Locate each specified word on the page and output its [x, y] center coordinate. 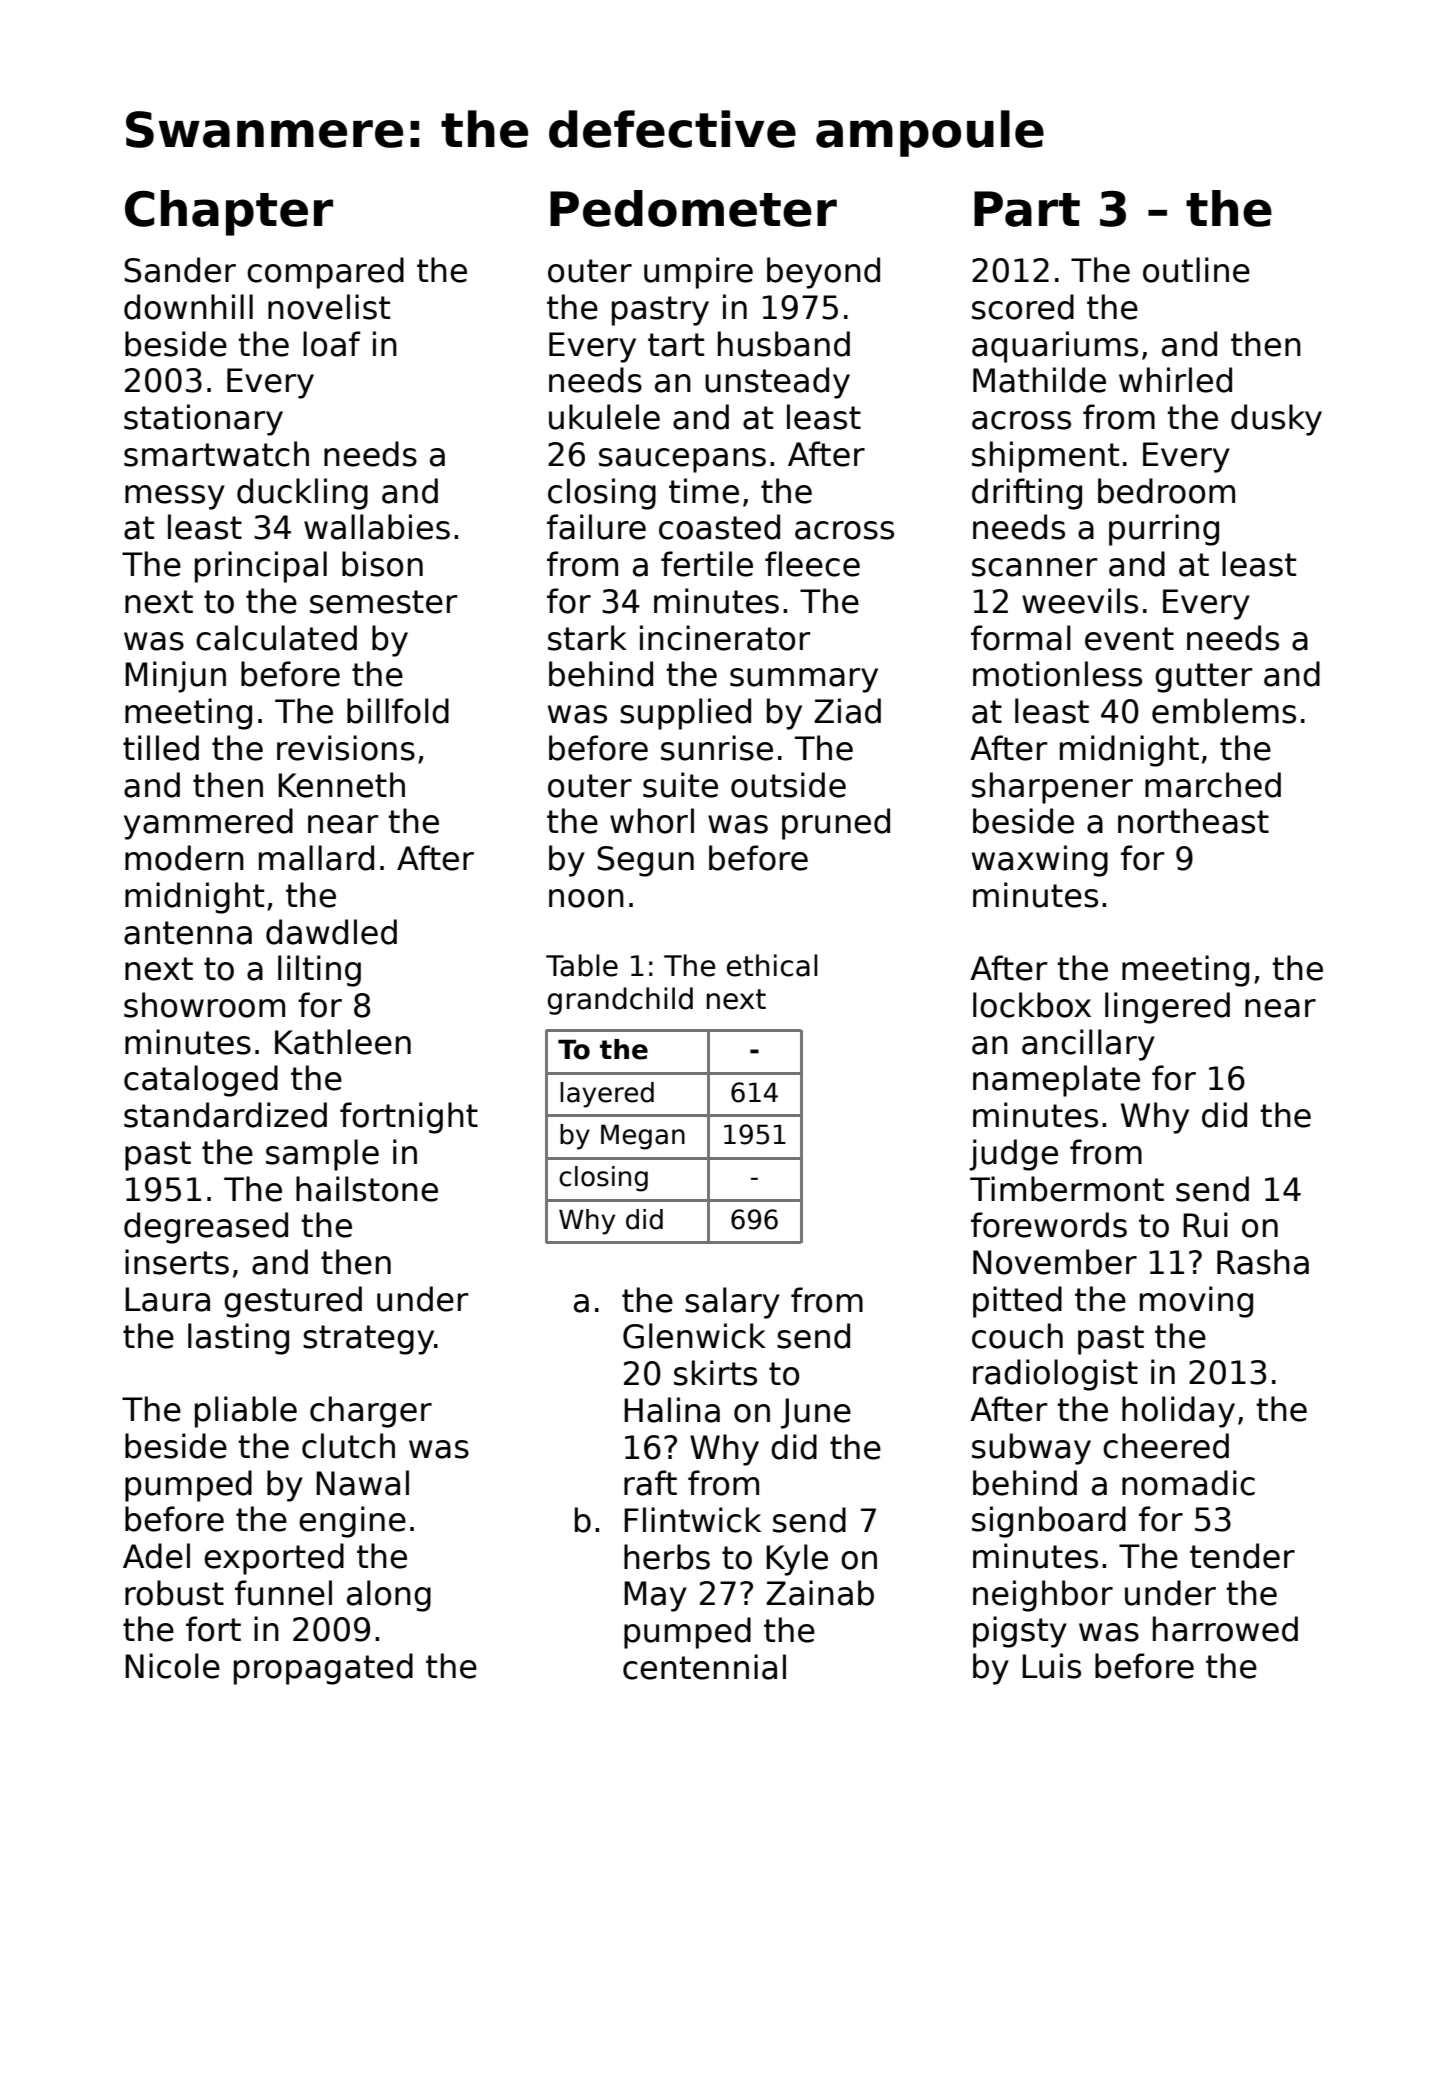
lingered [1167, 1008]
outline [1196, 270]
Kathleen [343, 1042]
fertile [707, 564]
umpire [698, 273]
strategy [368, 1340]
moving [1196, 1302]
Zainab [820, 1593]
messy [175, 497]
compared [325, 273]
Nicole [172, 1666]
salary [732, 1303]
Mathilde [1039, 380]
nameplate [1056, 1081]
